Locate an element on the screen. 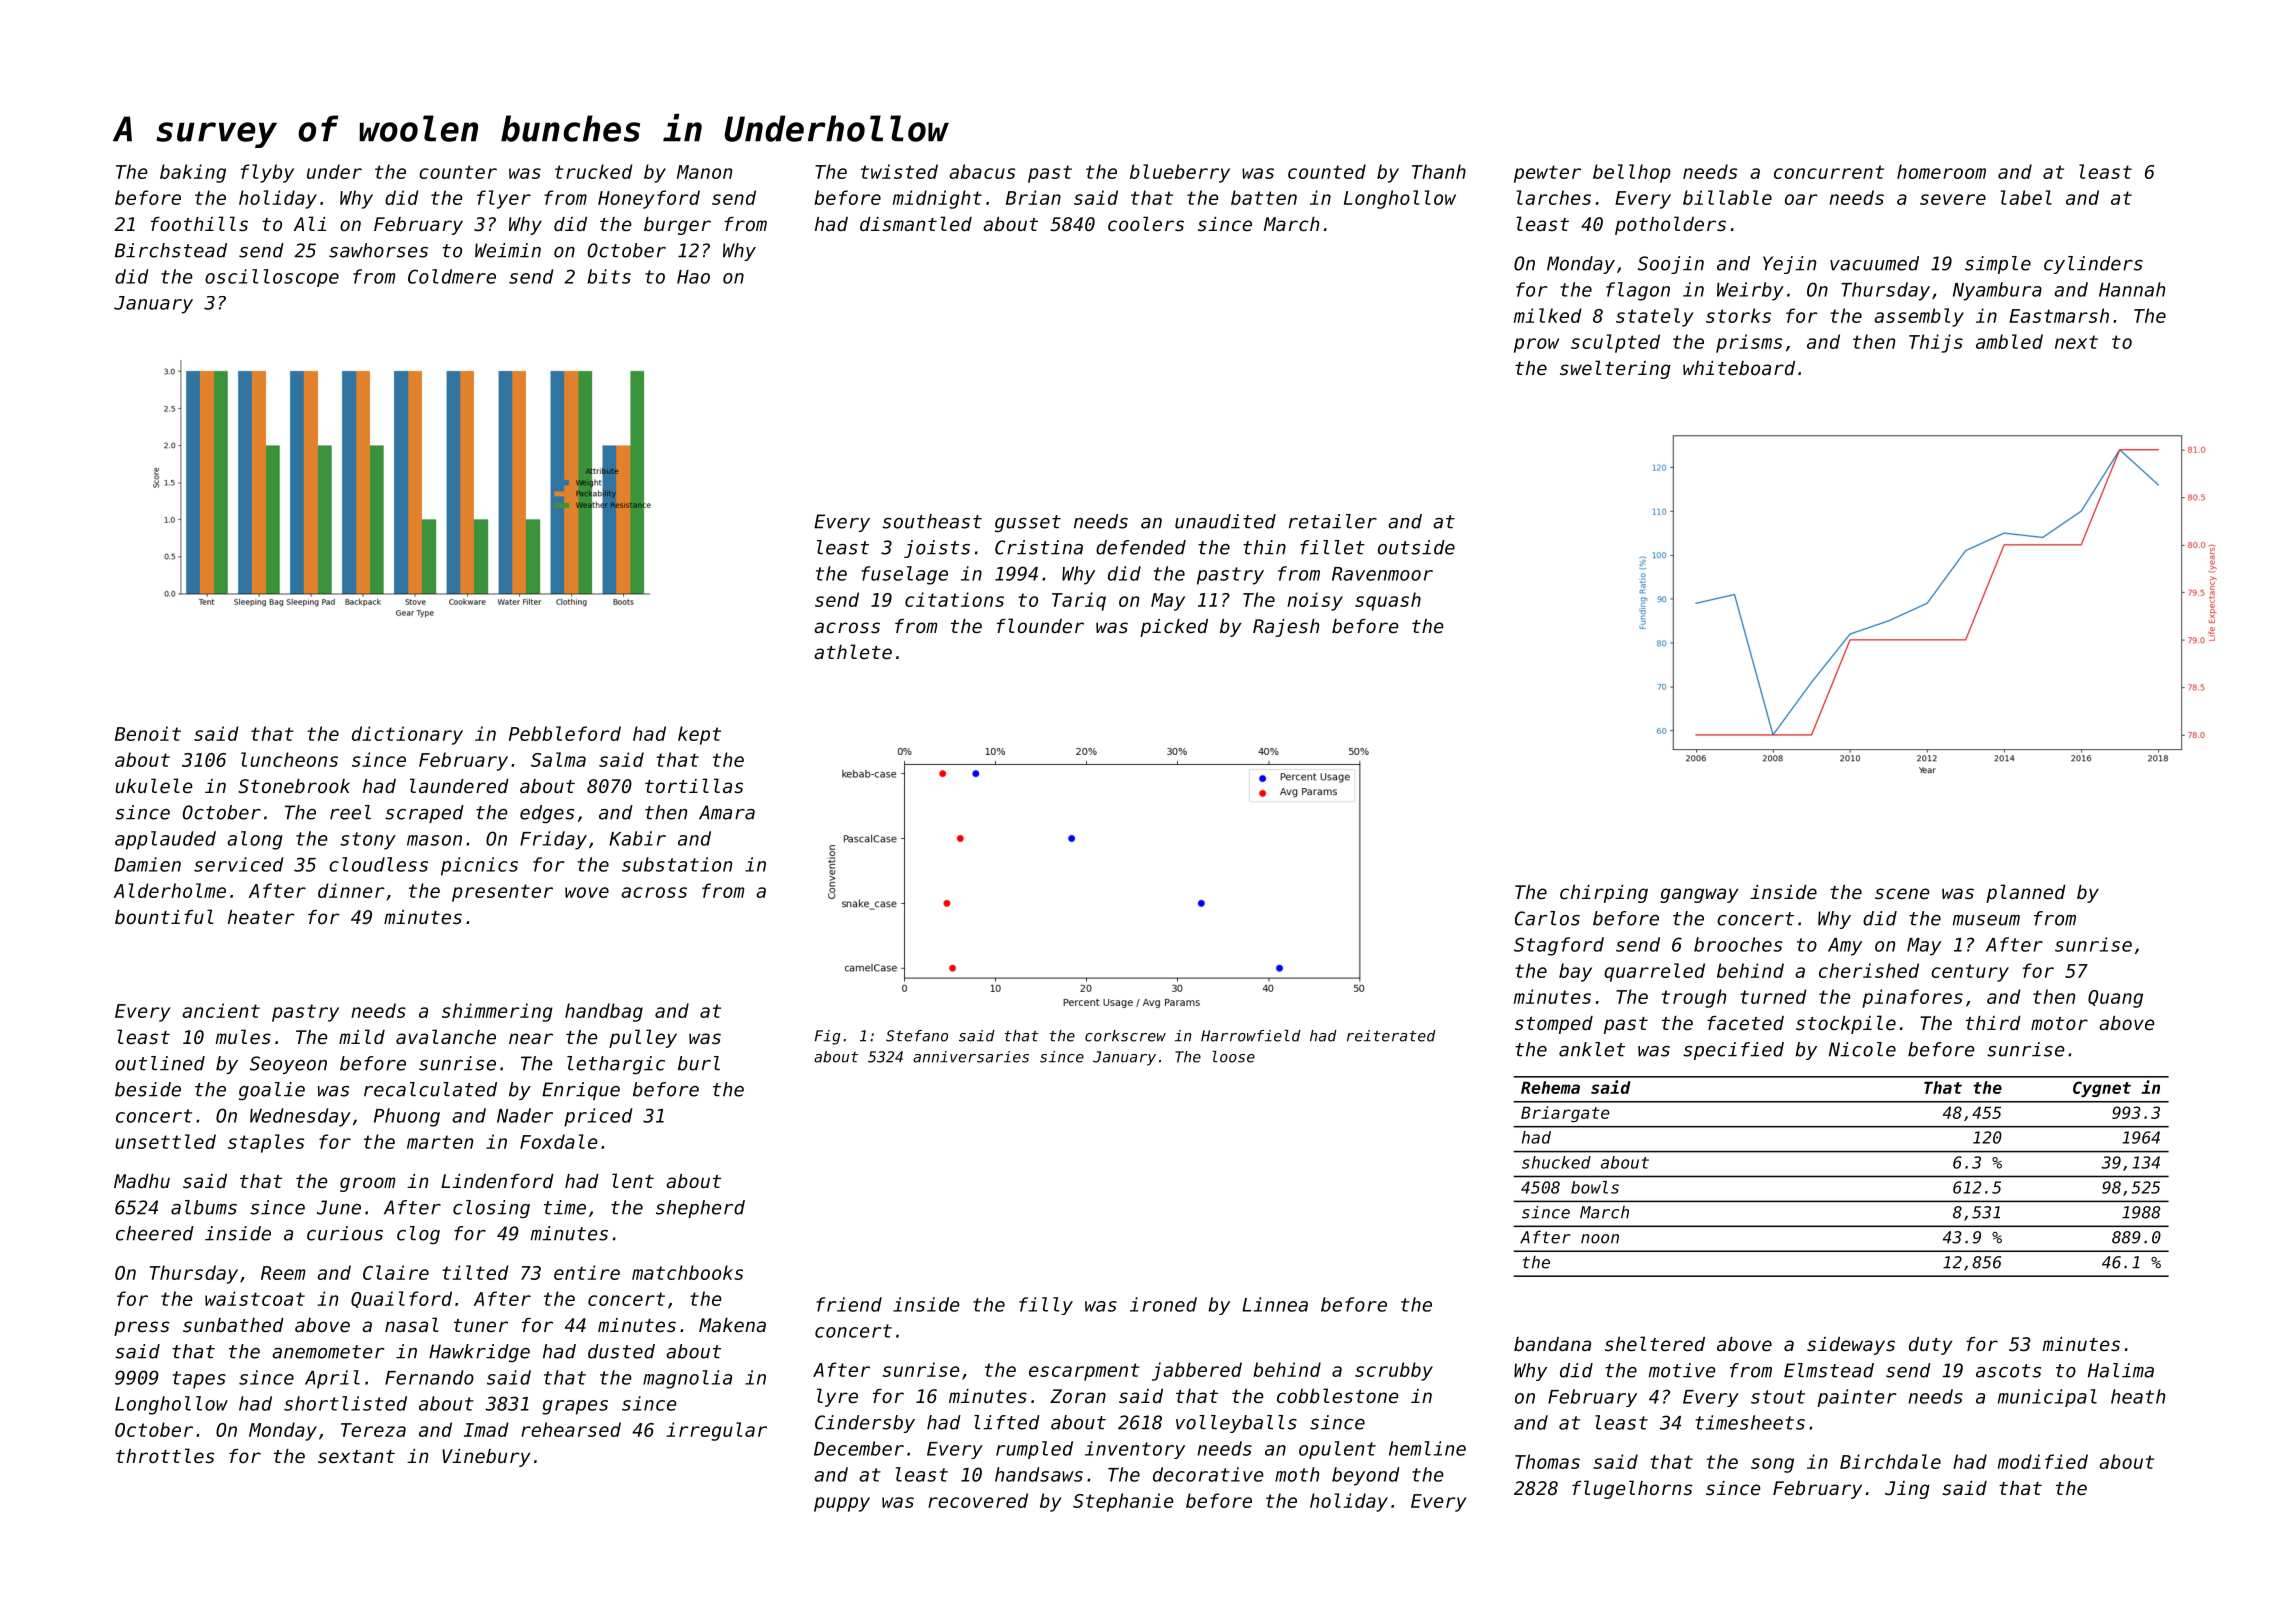 The image size is (2283, 1615). filly is located at coordinates (1046, 1306).
